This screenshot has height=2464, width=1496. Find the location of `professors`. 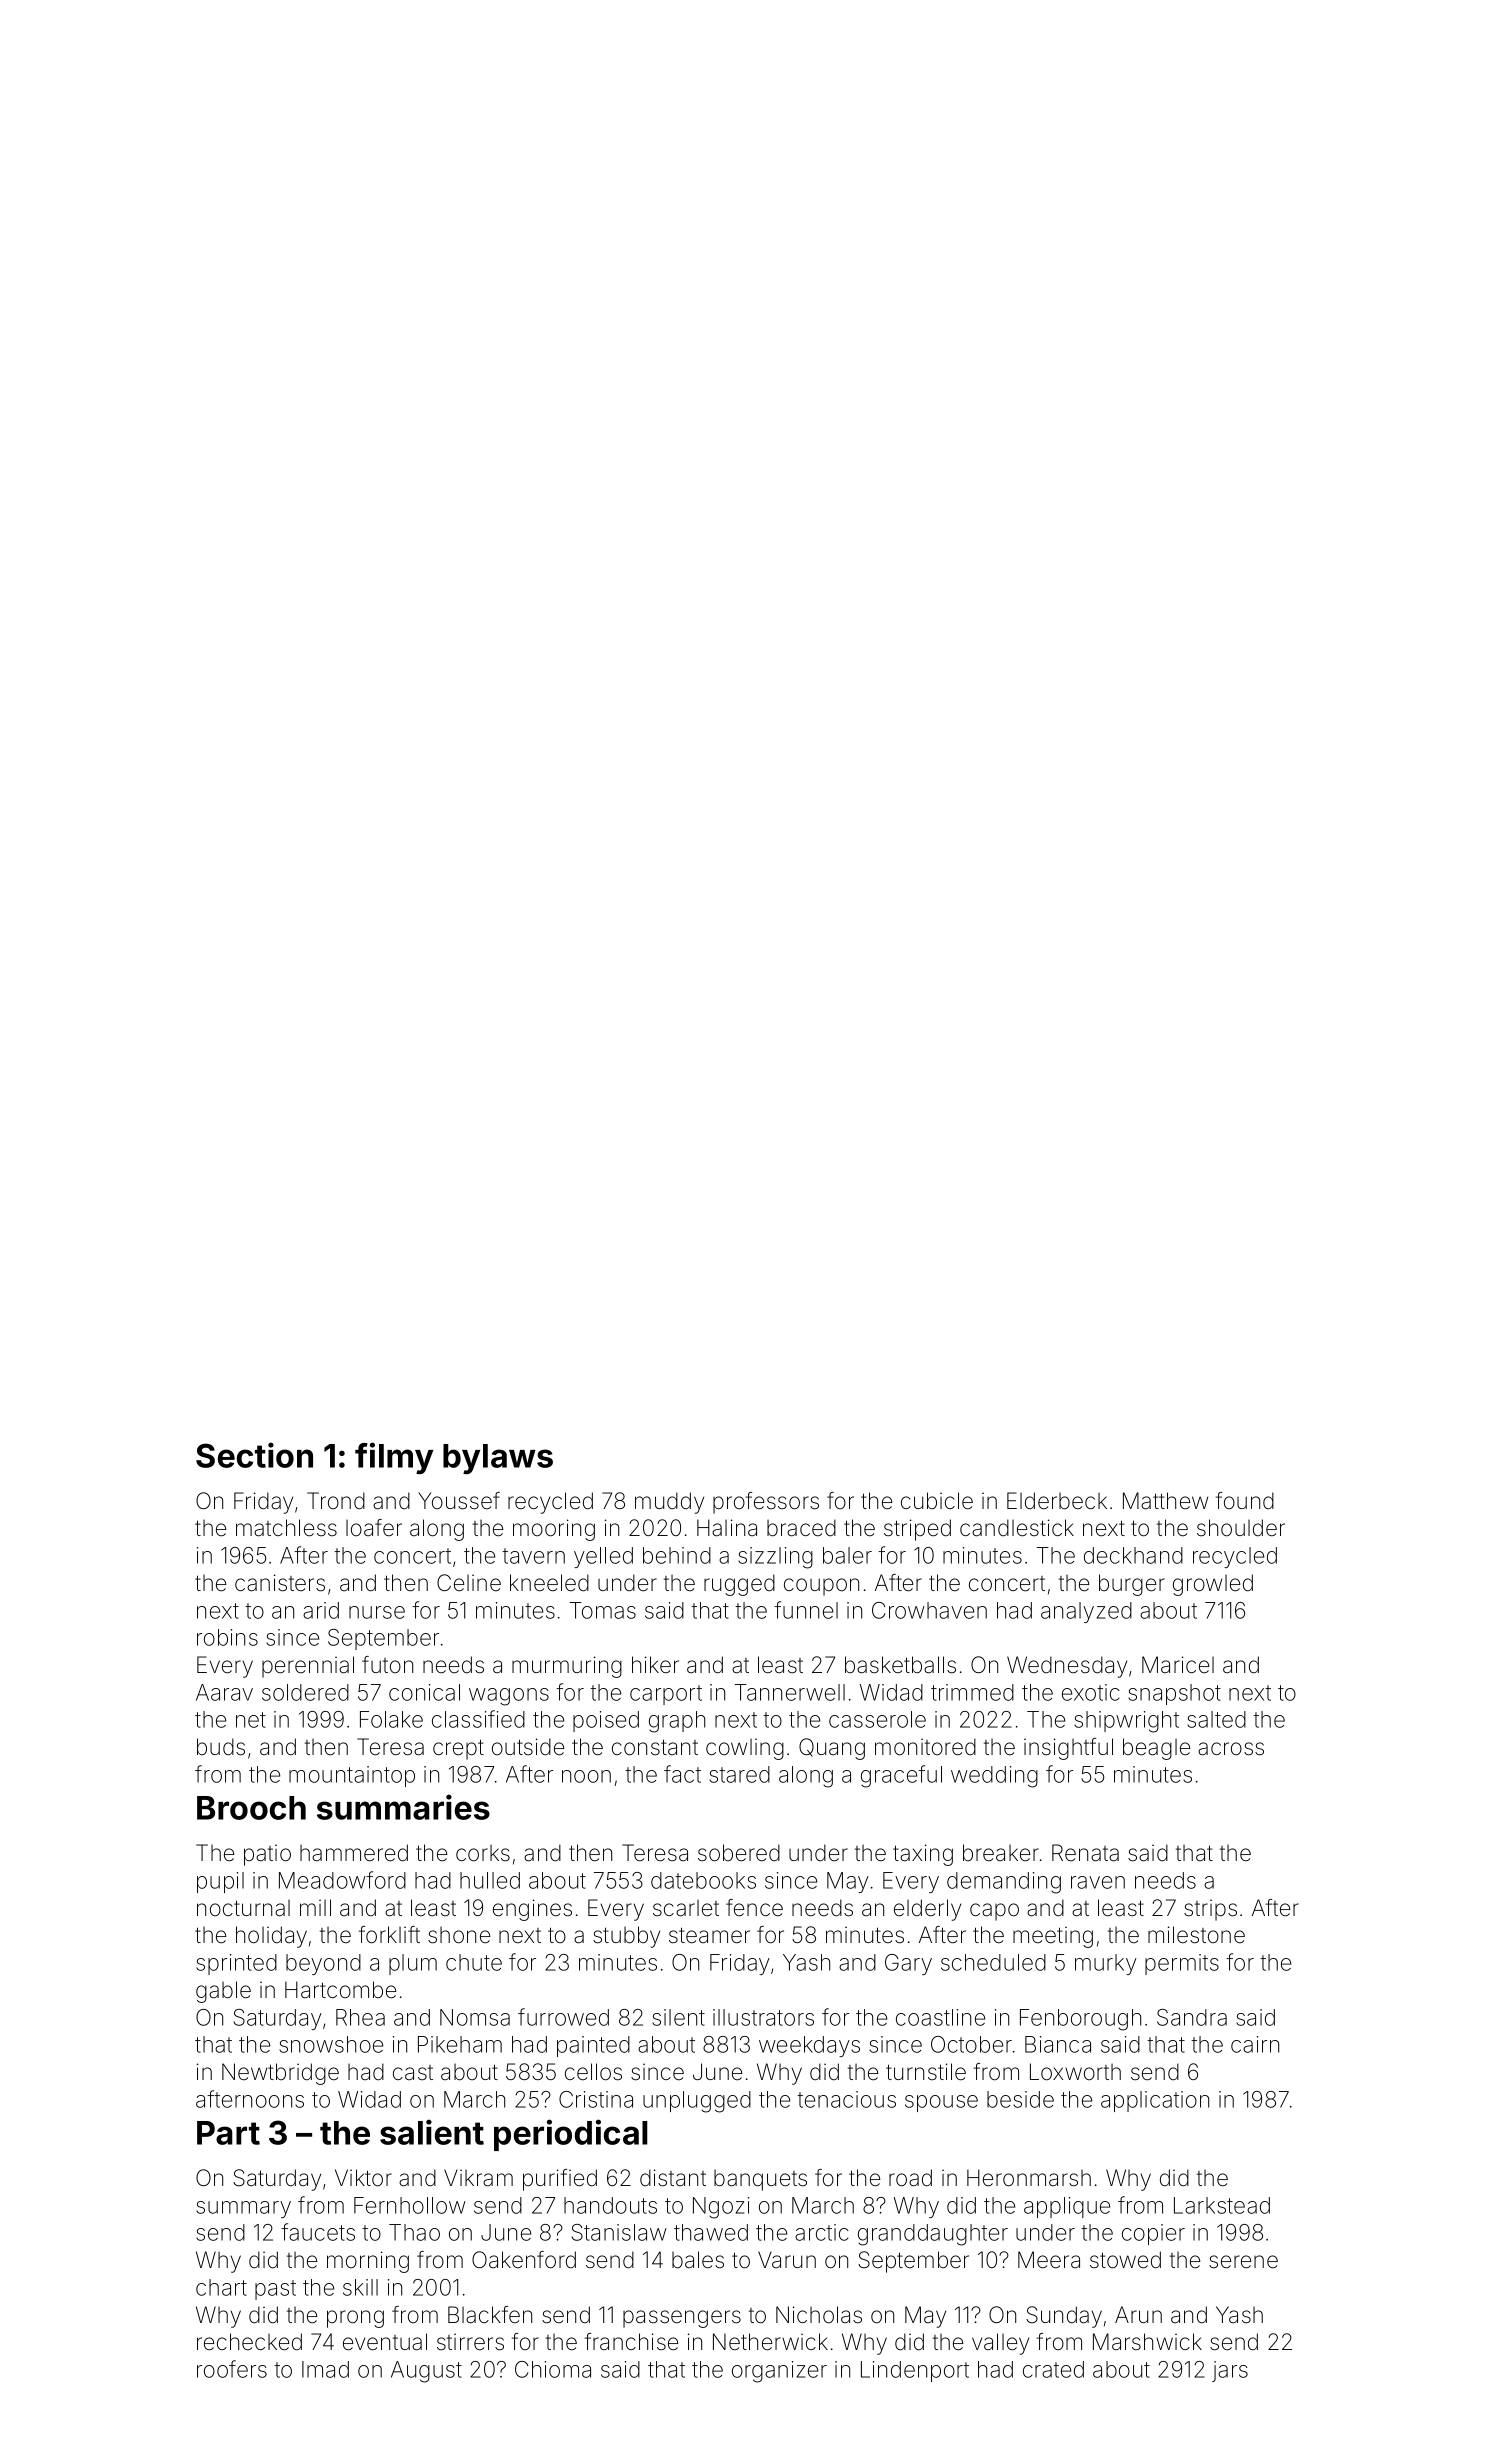

professors is located at coordinates (766, 1503).
